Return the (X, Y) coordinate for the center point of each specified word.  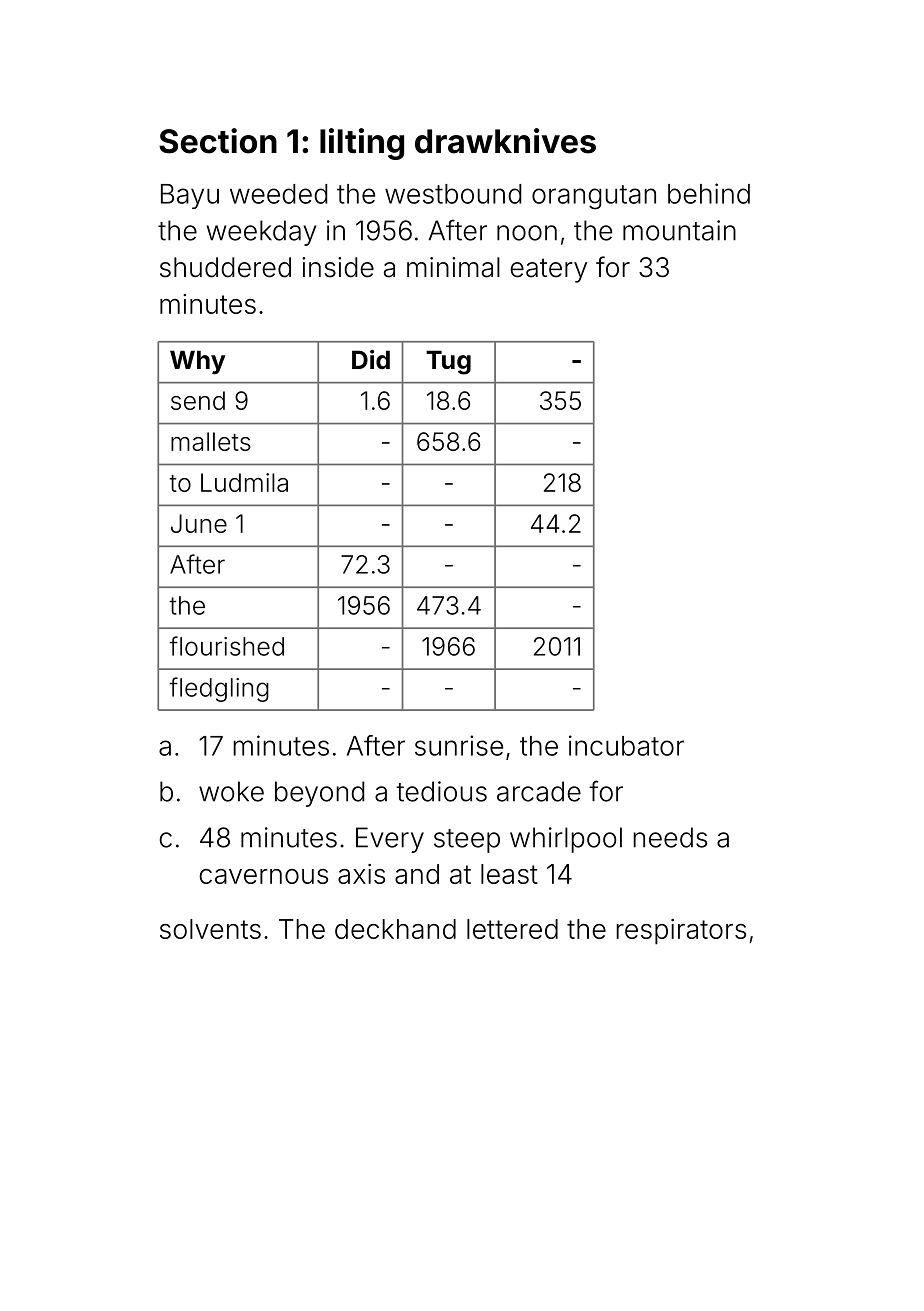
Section (218, 141)
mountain (679, 230)
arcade (539, 791)
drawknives (505, 141)
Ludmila (244, 482)
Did (371, 359)
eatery (548, 271)
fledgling (219, 689)
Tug (448, 362)
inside (338, 267)
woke (231, 791)
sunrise (459, 745)
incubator (626, 745)
